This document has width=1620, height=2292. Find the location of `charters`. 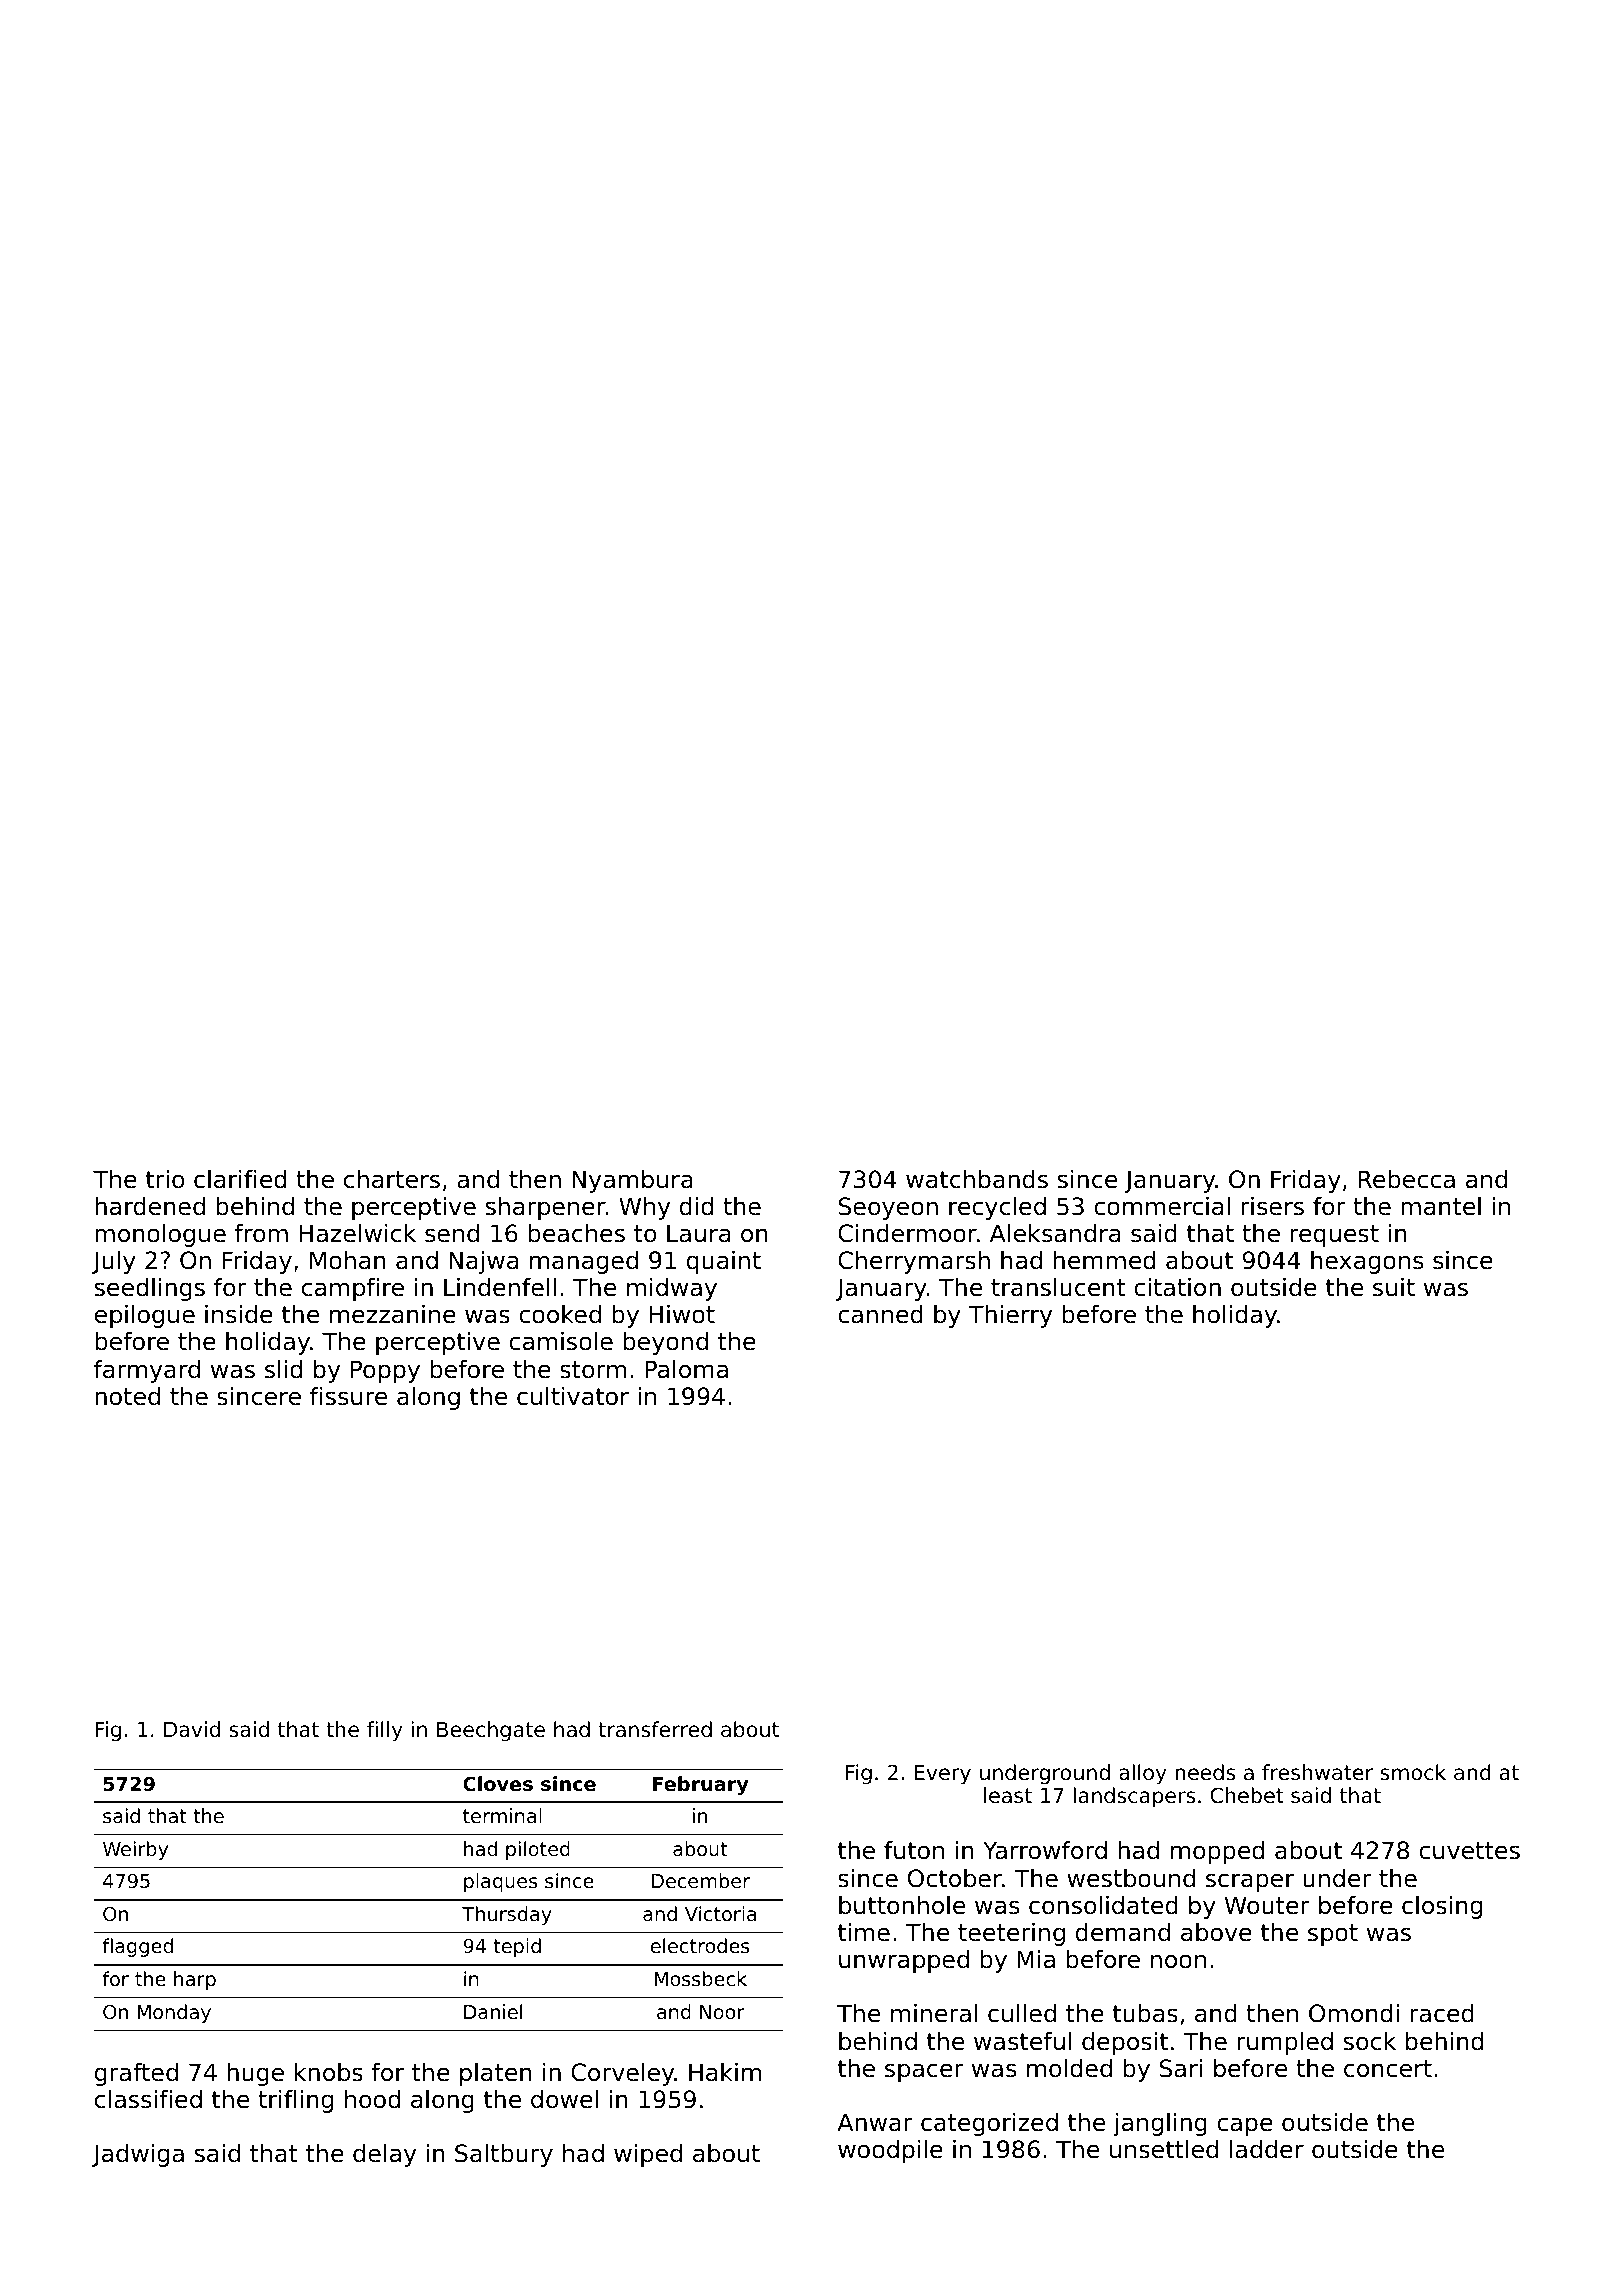

charters is located at coordinates (392, 1179).
